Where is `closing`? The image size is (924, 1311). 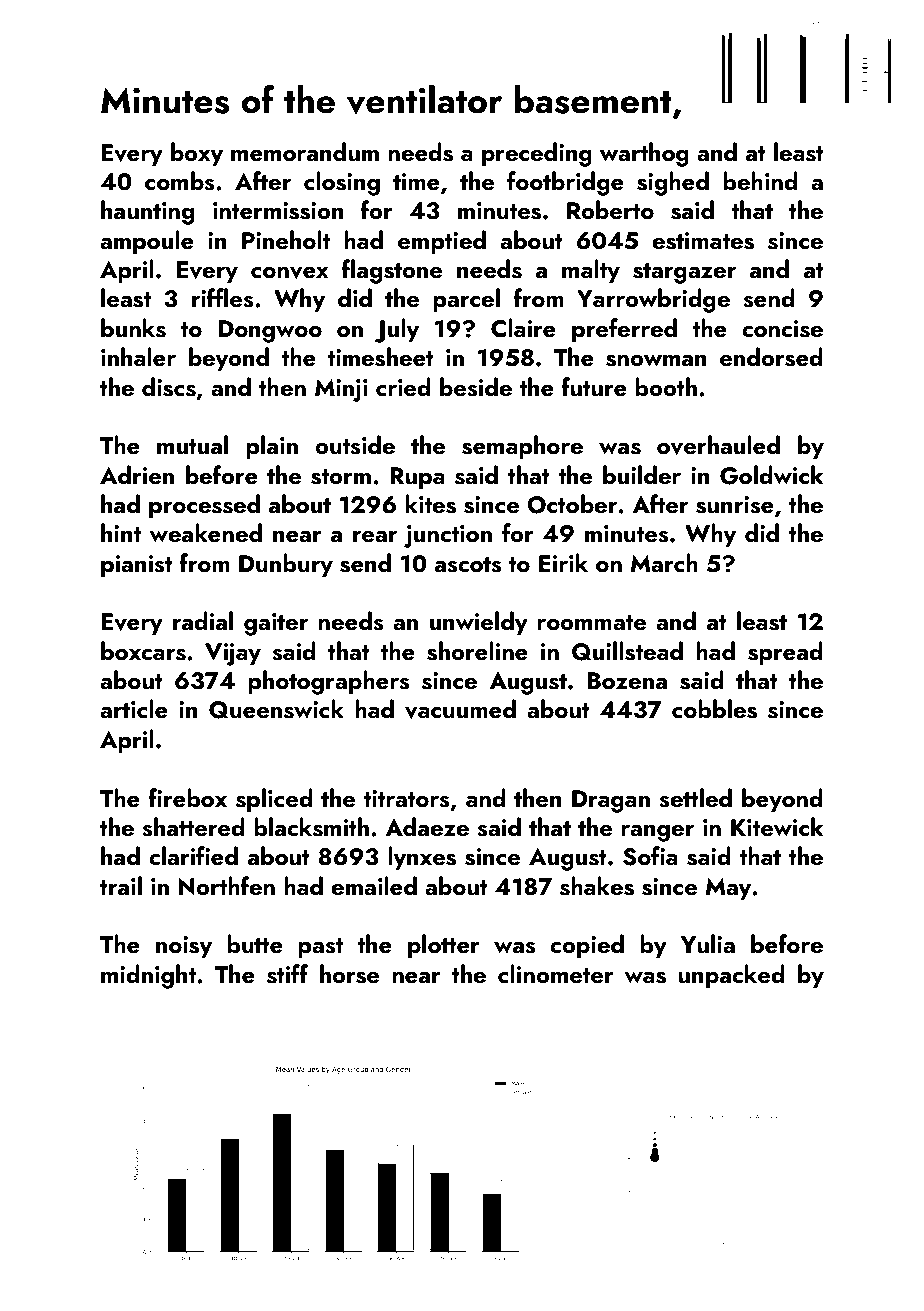
closing is located at coordinates (342, 183).
